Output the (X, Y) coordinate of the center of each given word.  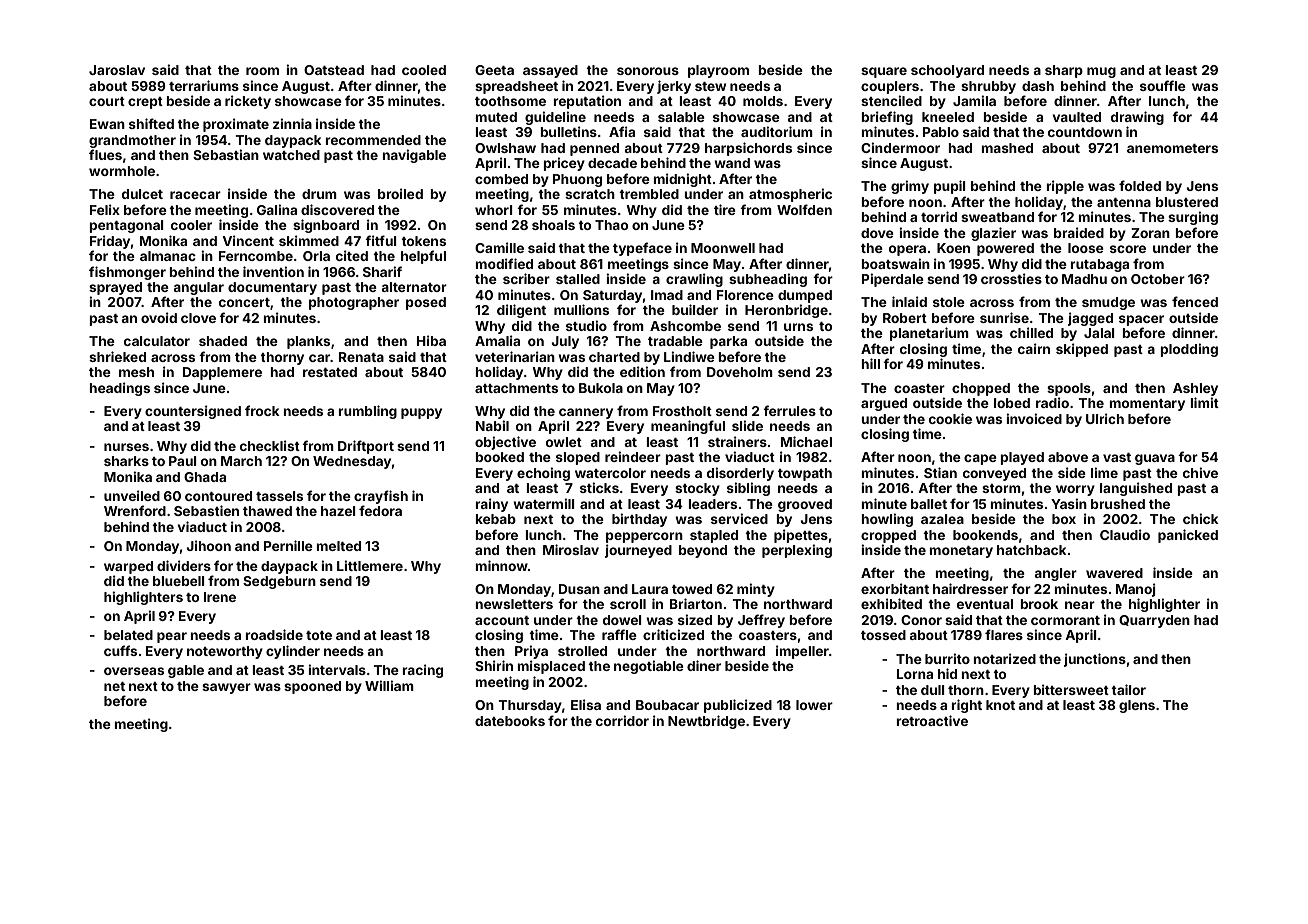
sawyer (226, 688)
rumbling (367, 412)
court (107, 101)
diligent (521, 311)
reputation (587, 102)
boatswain (895, 263)
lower (814, 705)
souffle (1163, 85)
